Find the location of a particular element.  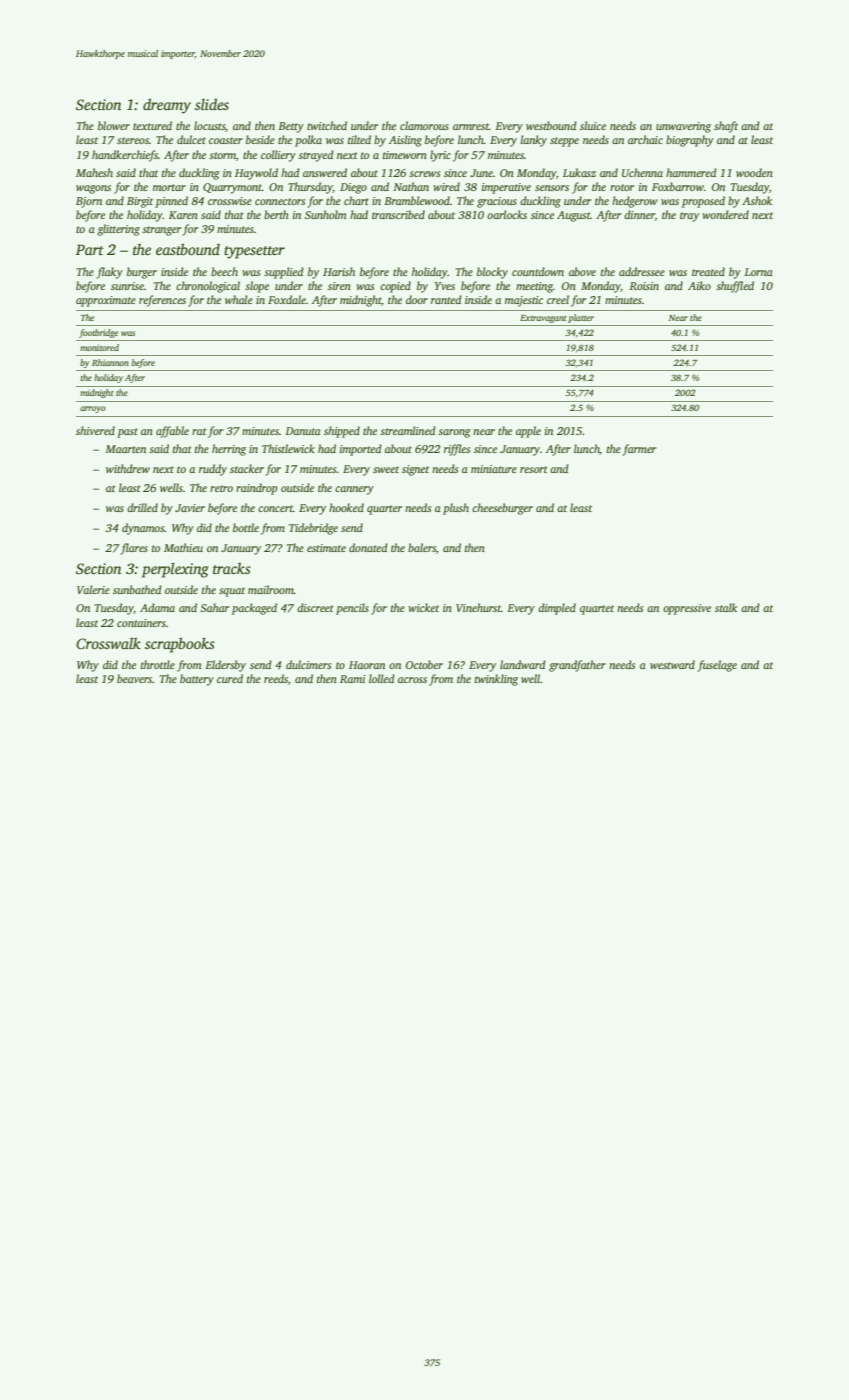

Maarten is located at coordinates (125, 449).
